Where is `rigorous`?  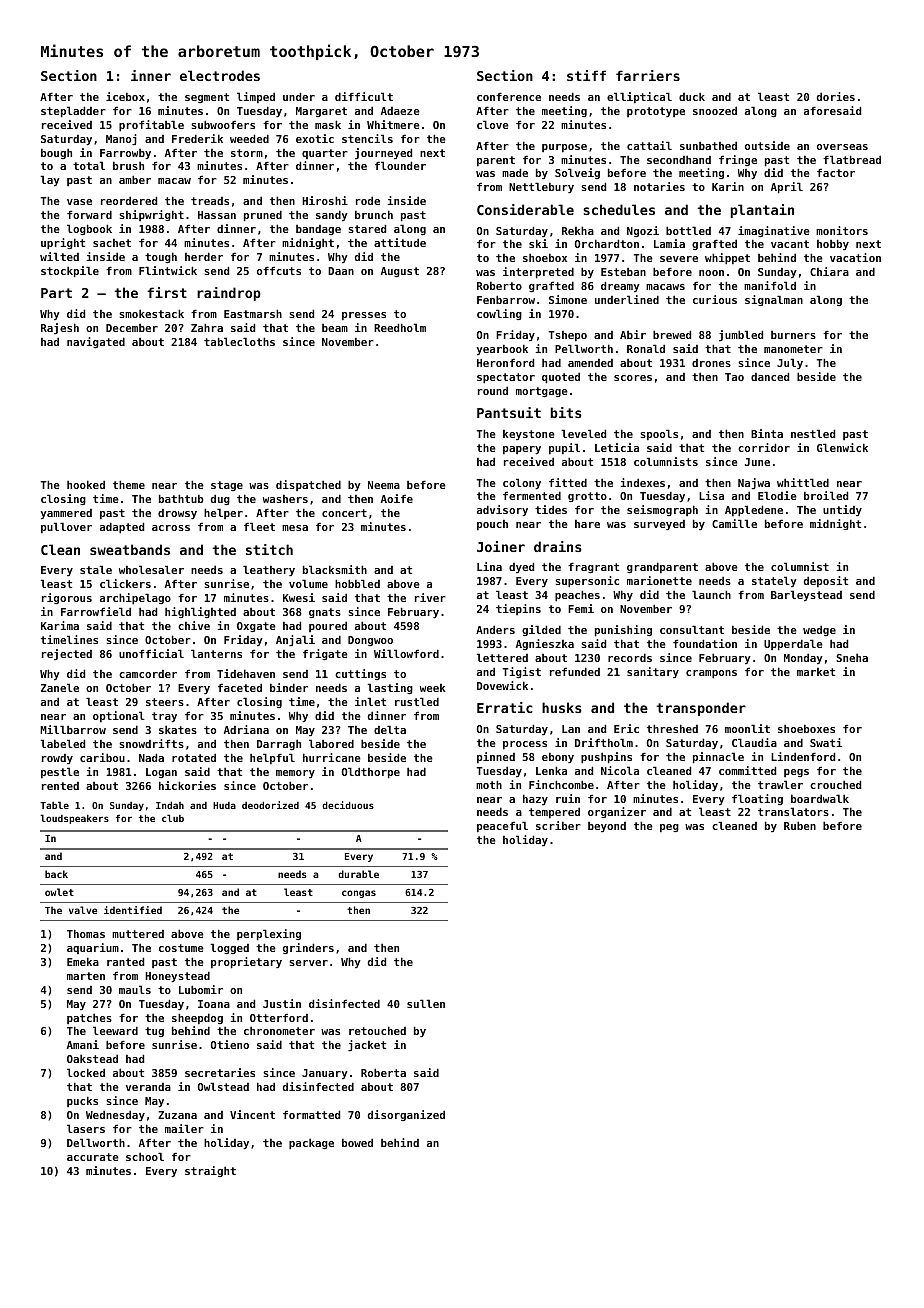
rigorous is located at coordinates (67, 598).
